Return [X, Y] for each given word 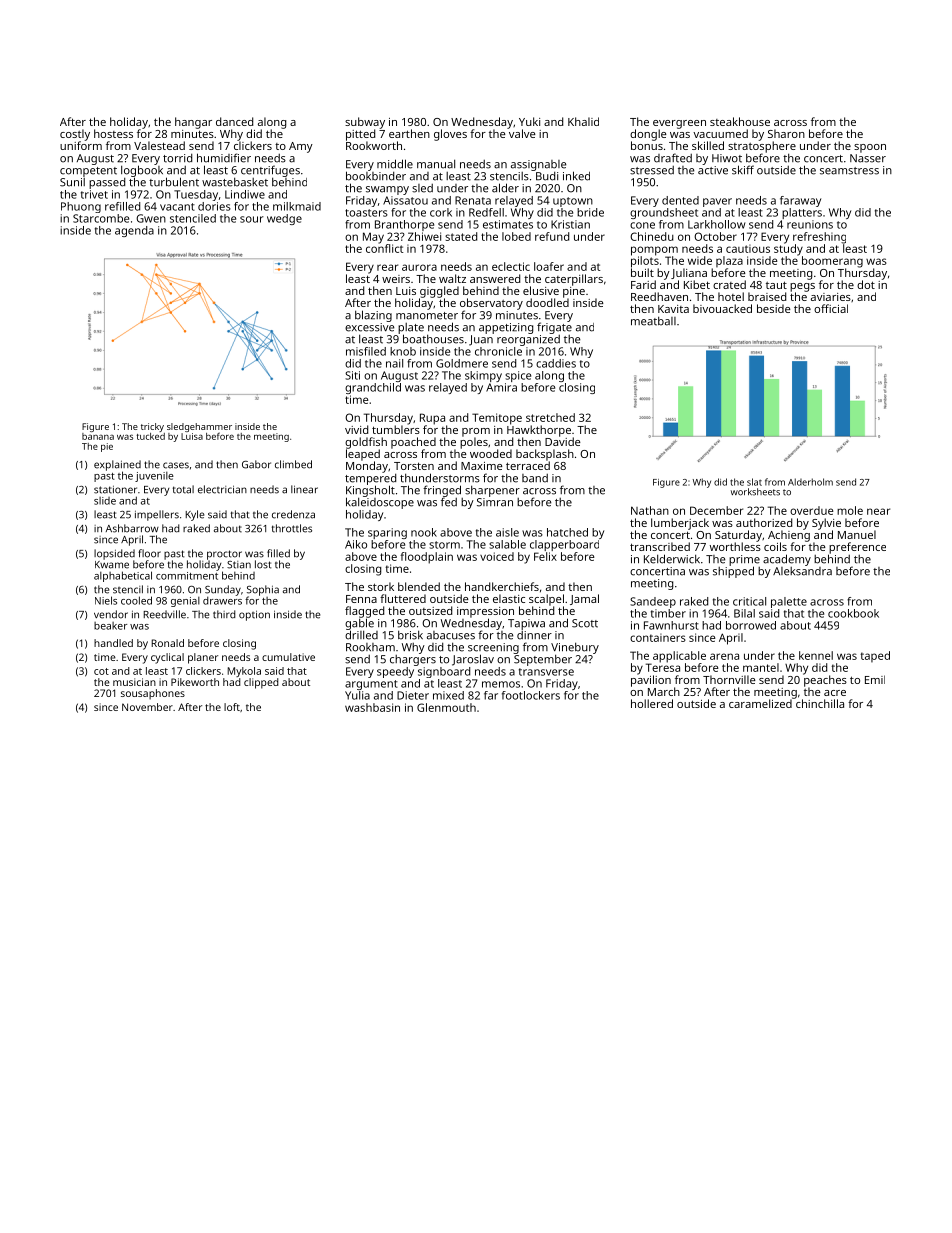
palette [789, 602]
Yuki [529, 121]
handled [113, 643]
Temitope [497, 419]
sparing [387, 533]
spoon [870, 148]
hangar [193, 123]
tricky [152, 427]
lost [263, 564]
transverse [546, 672]
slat [754, 482]
